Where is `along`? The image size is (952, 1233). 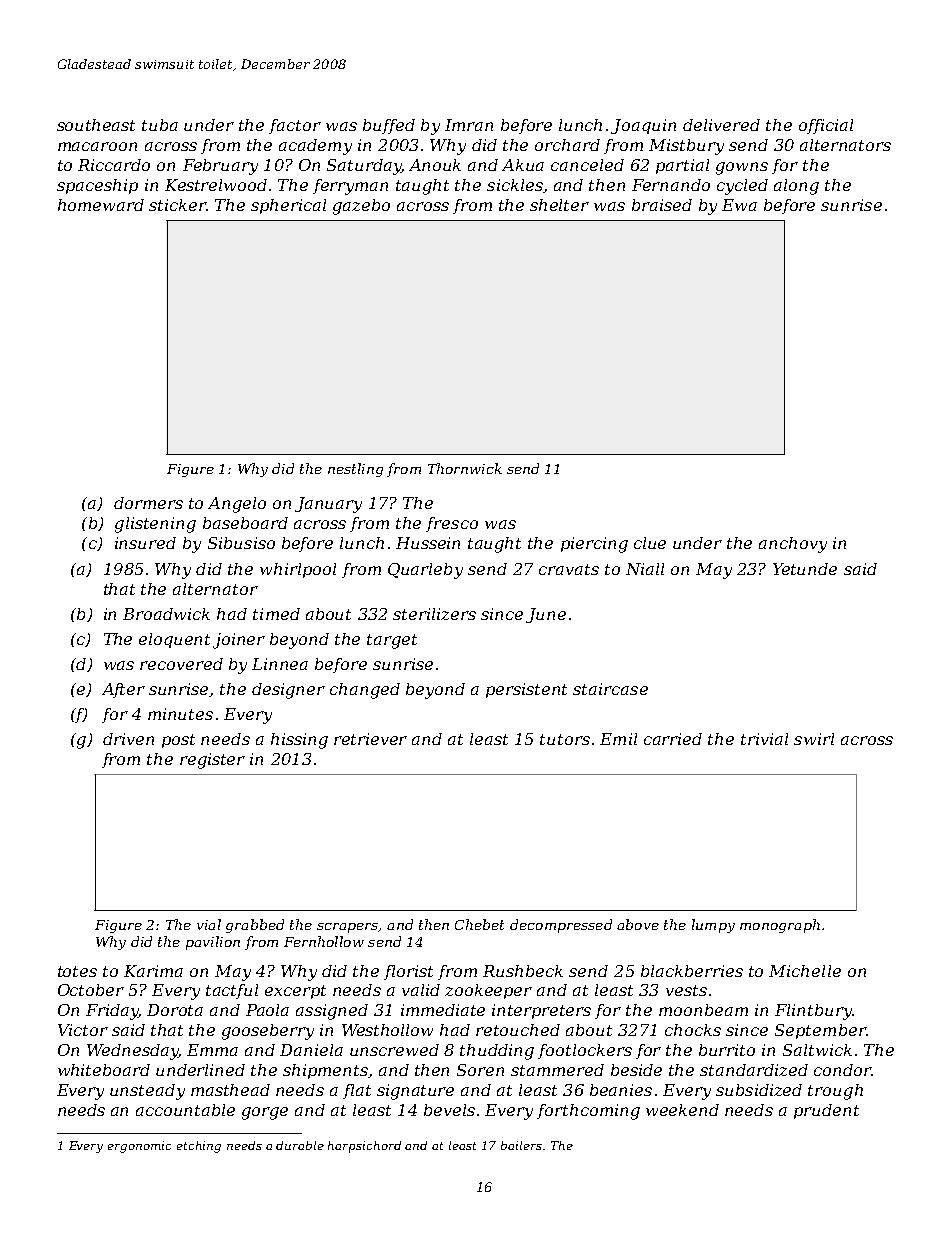
along is located at coordinates (796, 187).
